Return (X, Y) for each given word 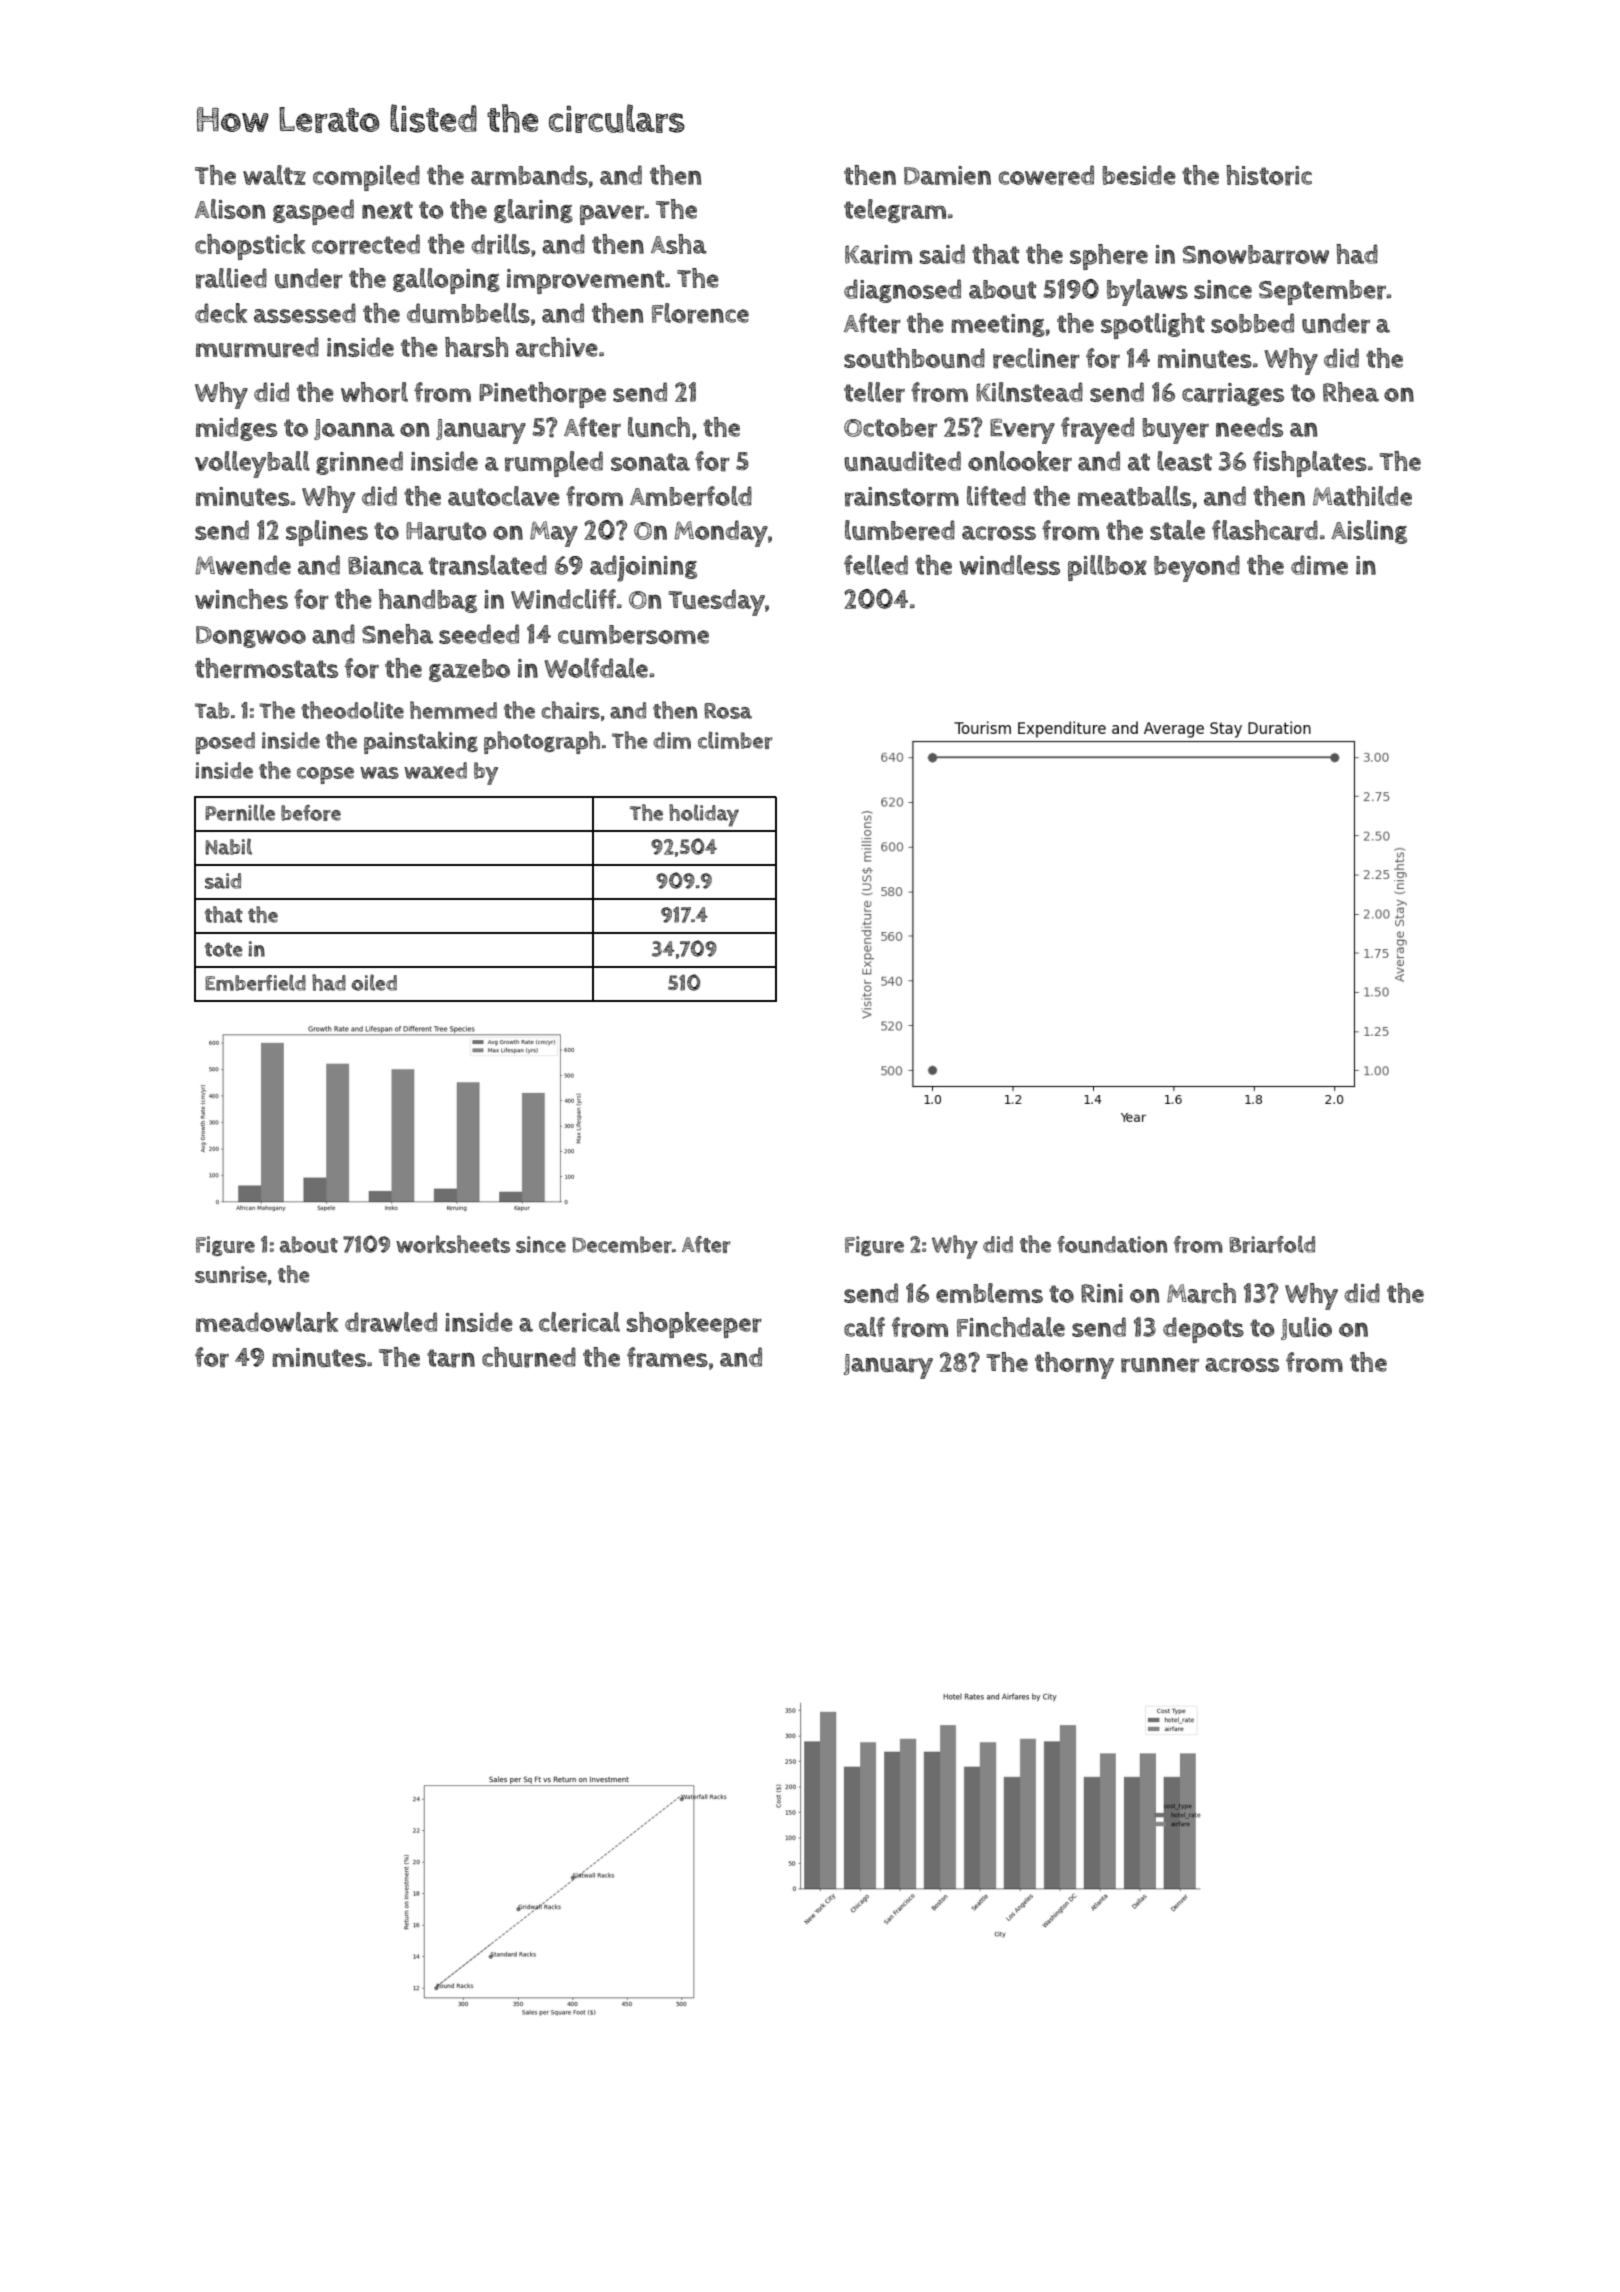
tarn (451, 1358)
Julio (1306, 1328)
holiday (704, 815)
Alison (230, 209)
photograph (542, 742)
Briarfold (1272, 1244)
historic (1269, 175)
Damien (947, 175)
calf (864, 1327)
